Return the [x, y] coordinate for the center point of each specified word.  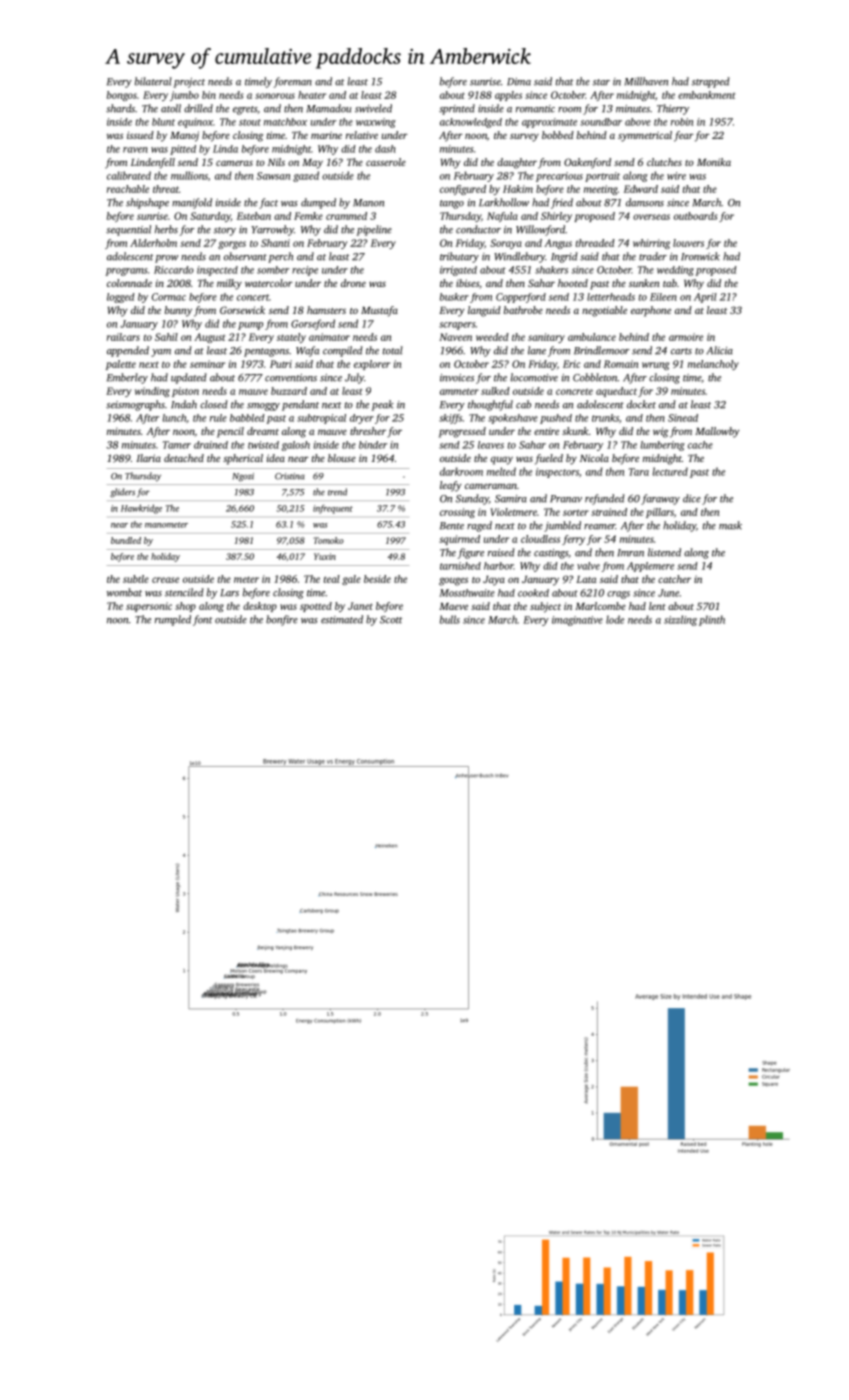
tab [670, 283]
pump [250, 326]
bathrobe [523, 310]
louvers [688, 243]
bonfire [282, 620]
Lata [586, 579]
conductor [478, 229]
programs [127, 272]
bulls [450, 619]
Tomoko [328, 540]
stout [250, 122]
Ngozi [243, 477]
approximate [549, 123]
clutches [664, 162]
